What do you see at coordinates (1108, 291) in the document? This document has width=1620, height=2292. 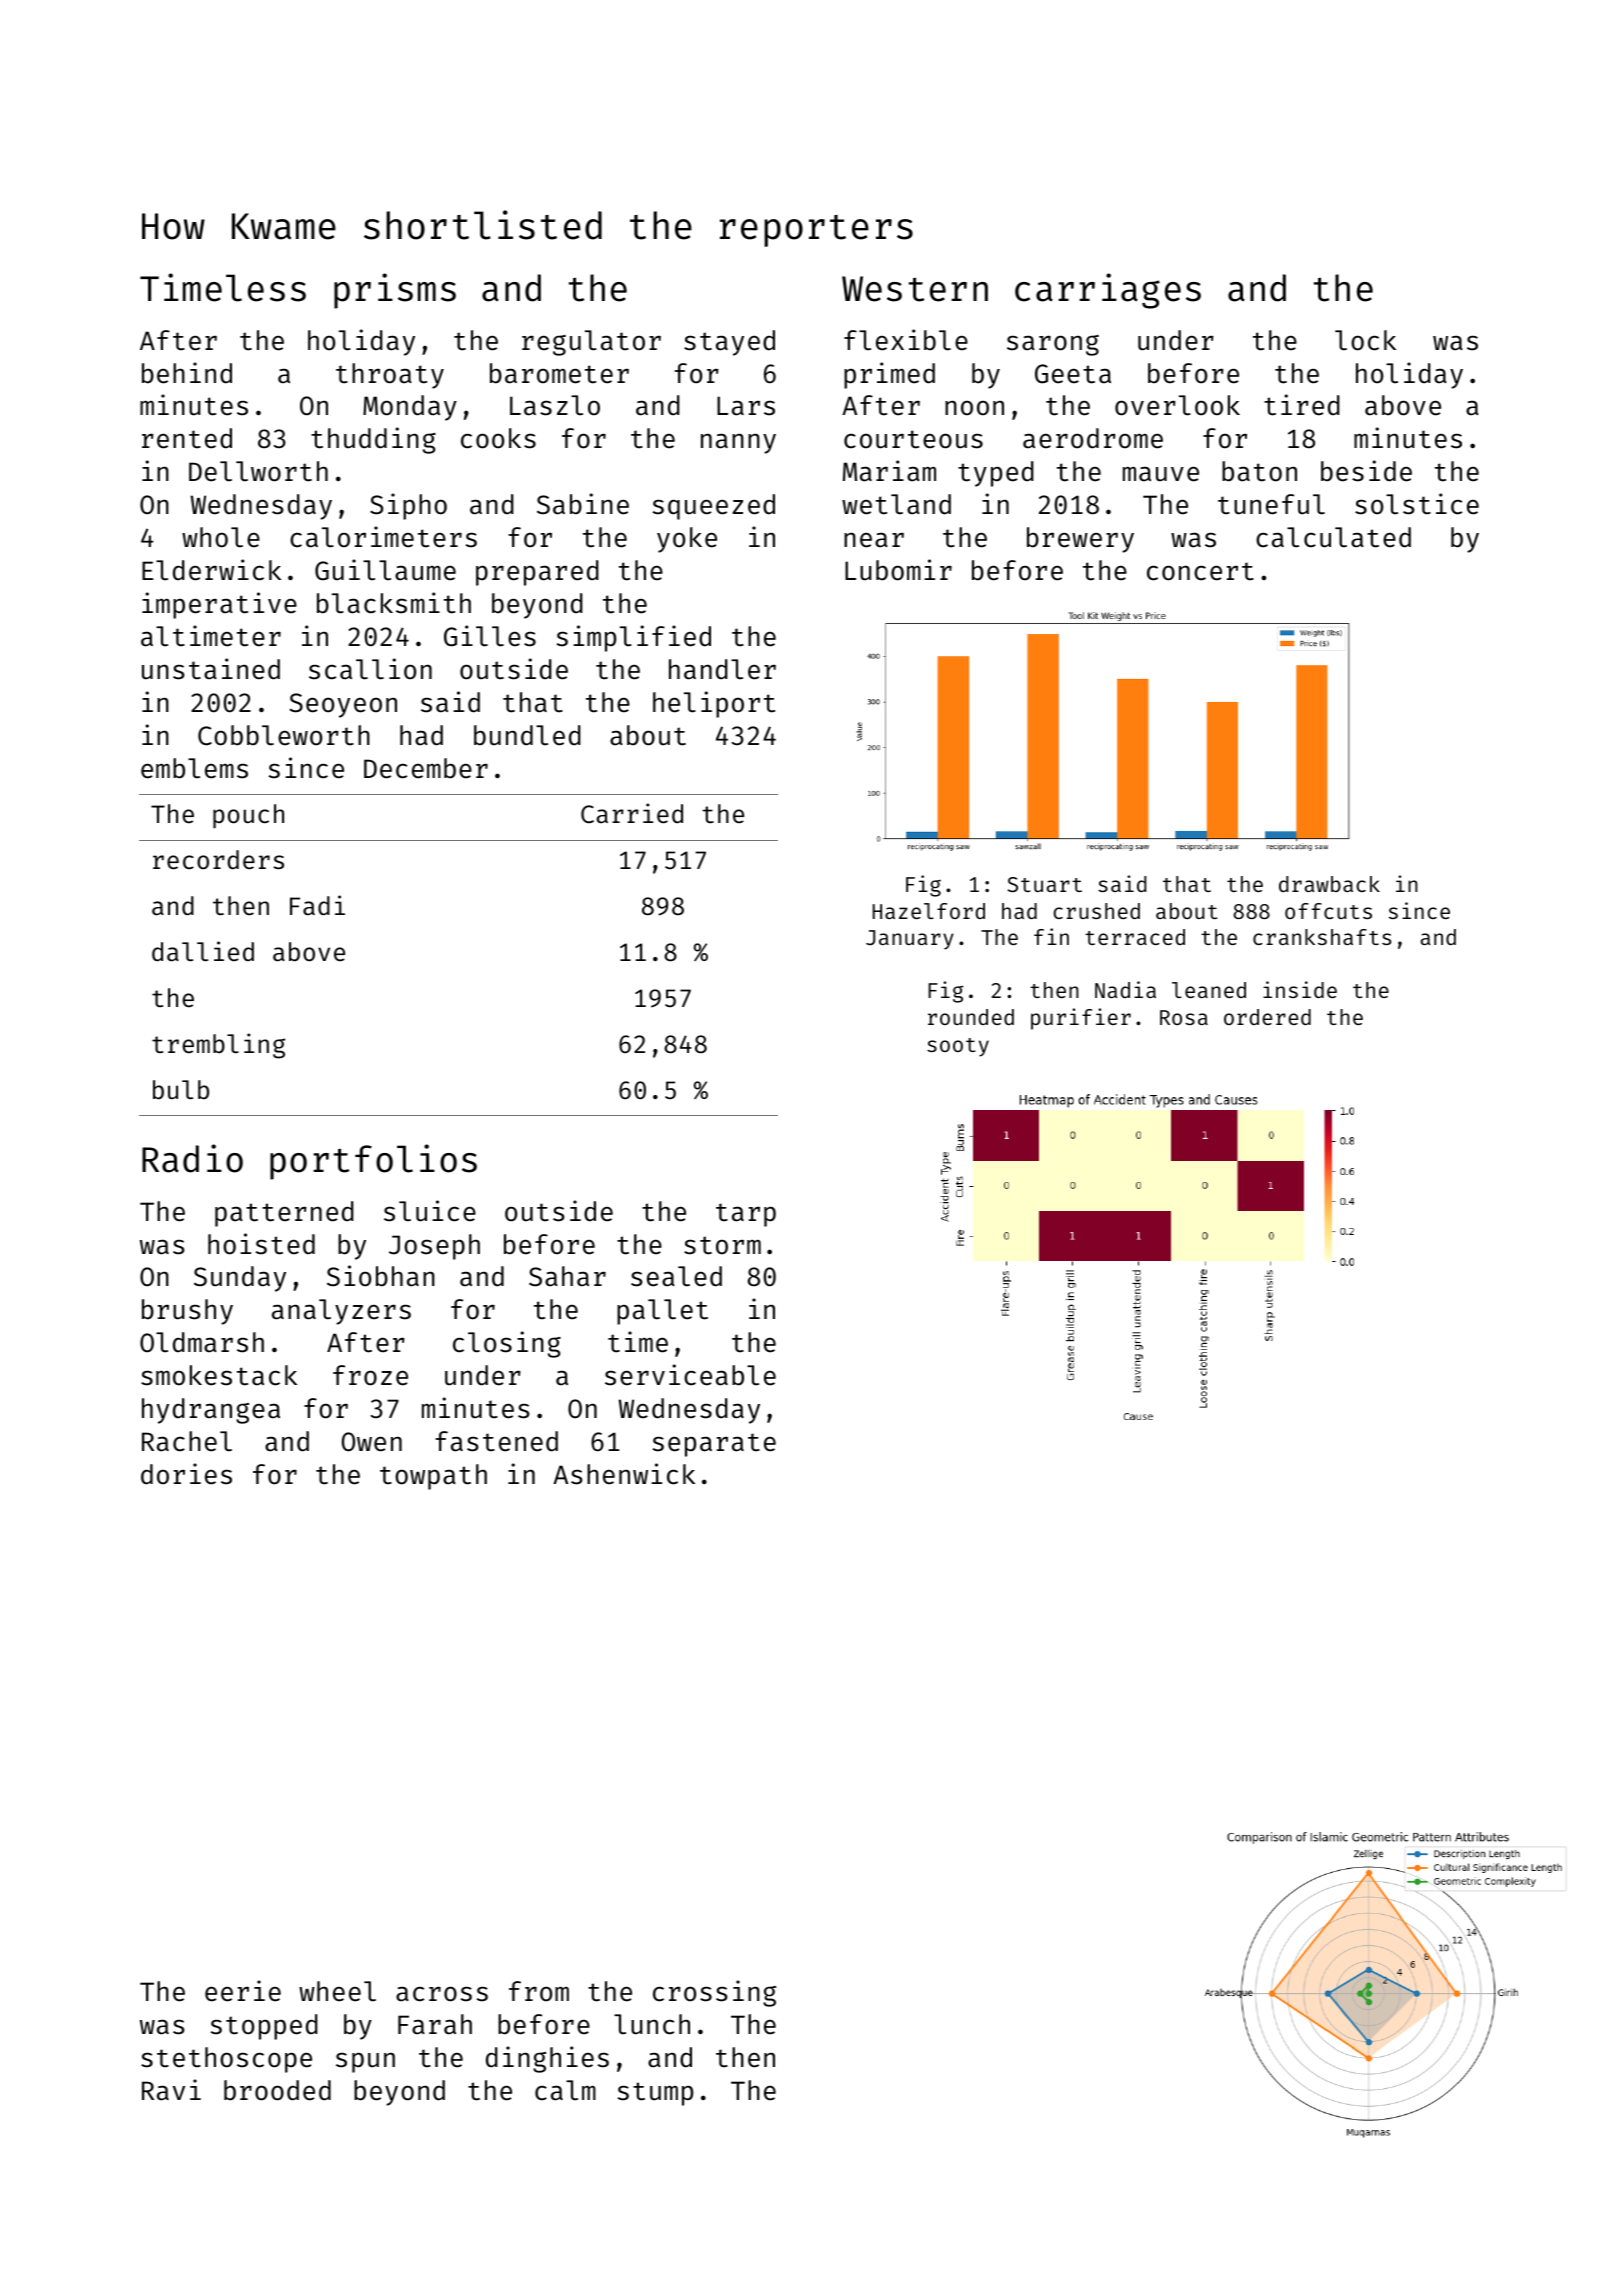 I see `carriages` at bounding box center [1108, 291].
